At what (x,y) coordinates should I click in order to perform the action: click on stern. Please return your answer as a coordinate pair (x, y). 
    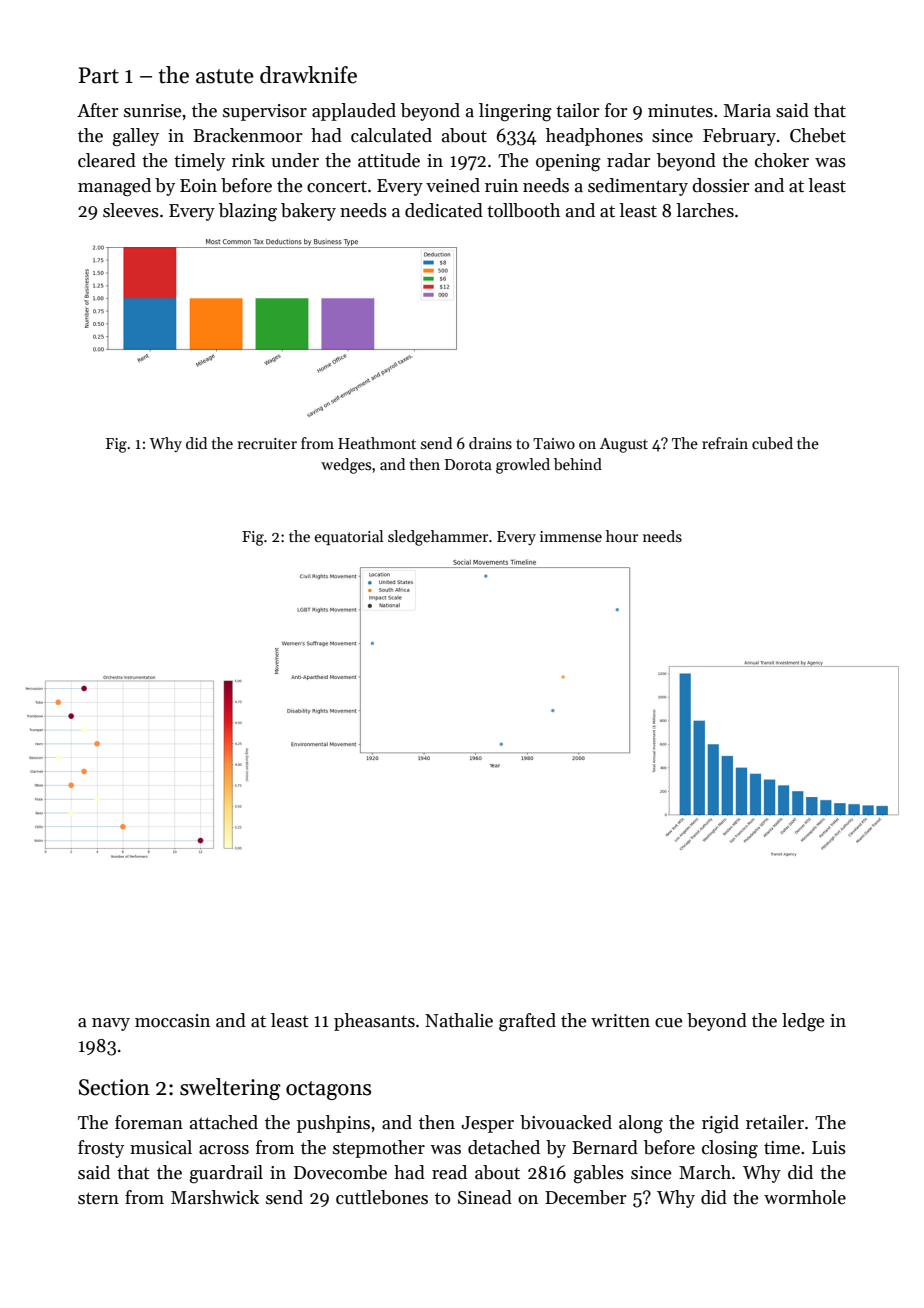
    Looking at the image, I should click on (98, 1198).
